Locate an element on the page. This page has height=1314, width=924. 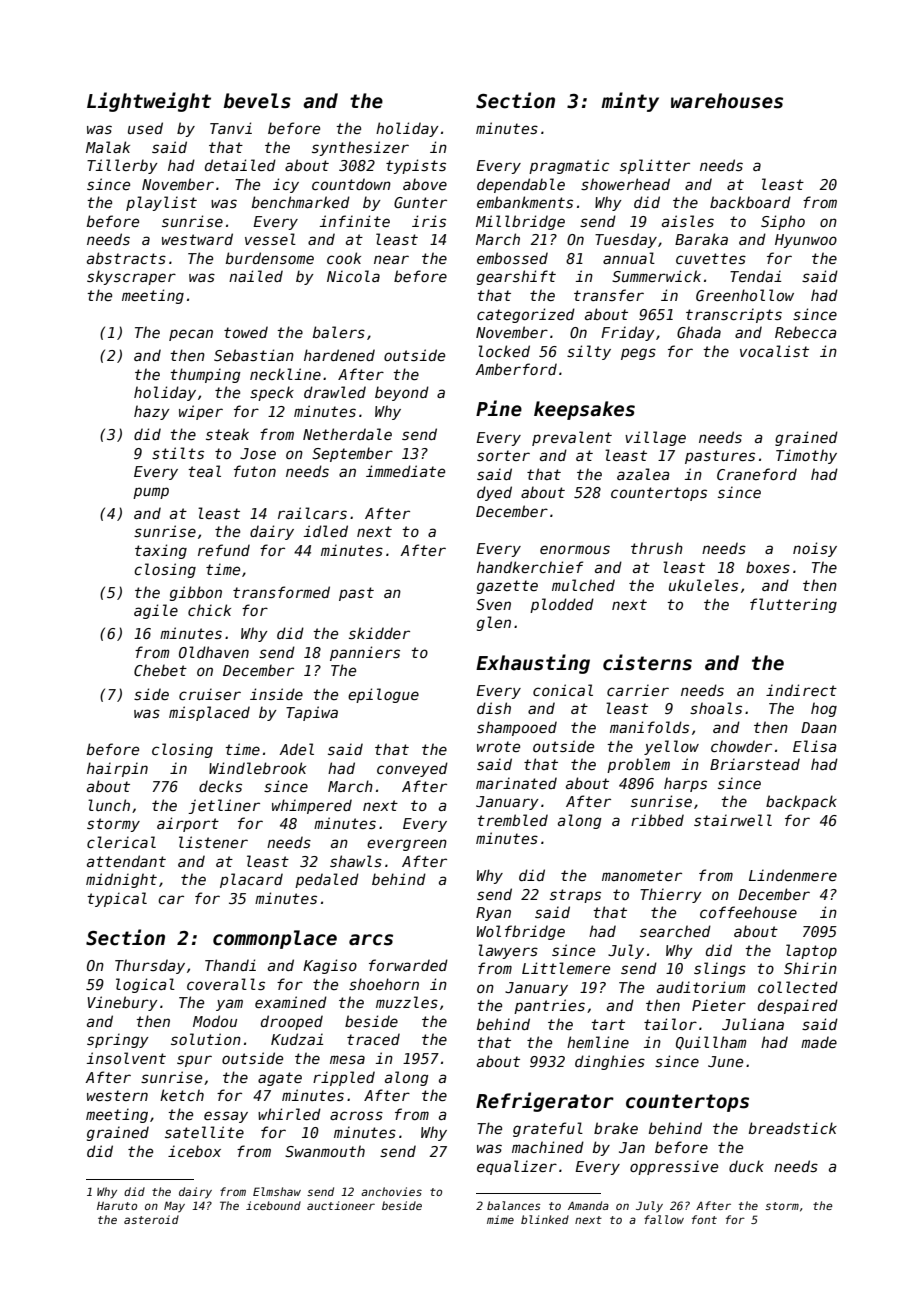
muzzles is located at coordinates (407, 1002).
